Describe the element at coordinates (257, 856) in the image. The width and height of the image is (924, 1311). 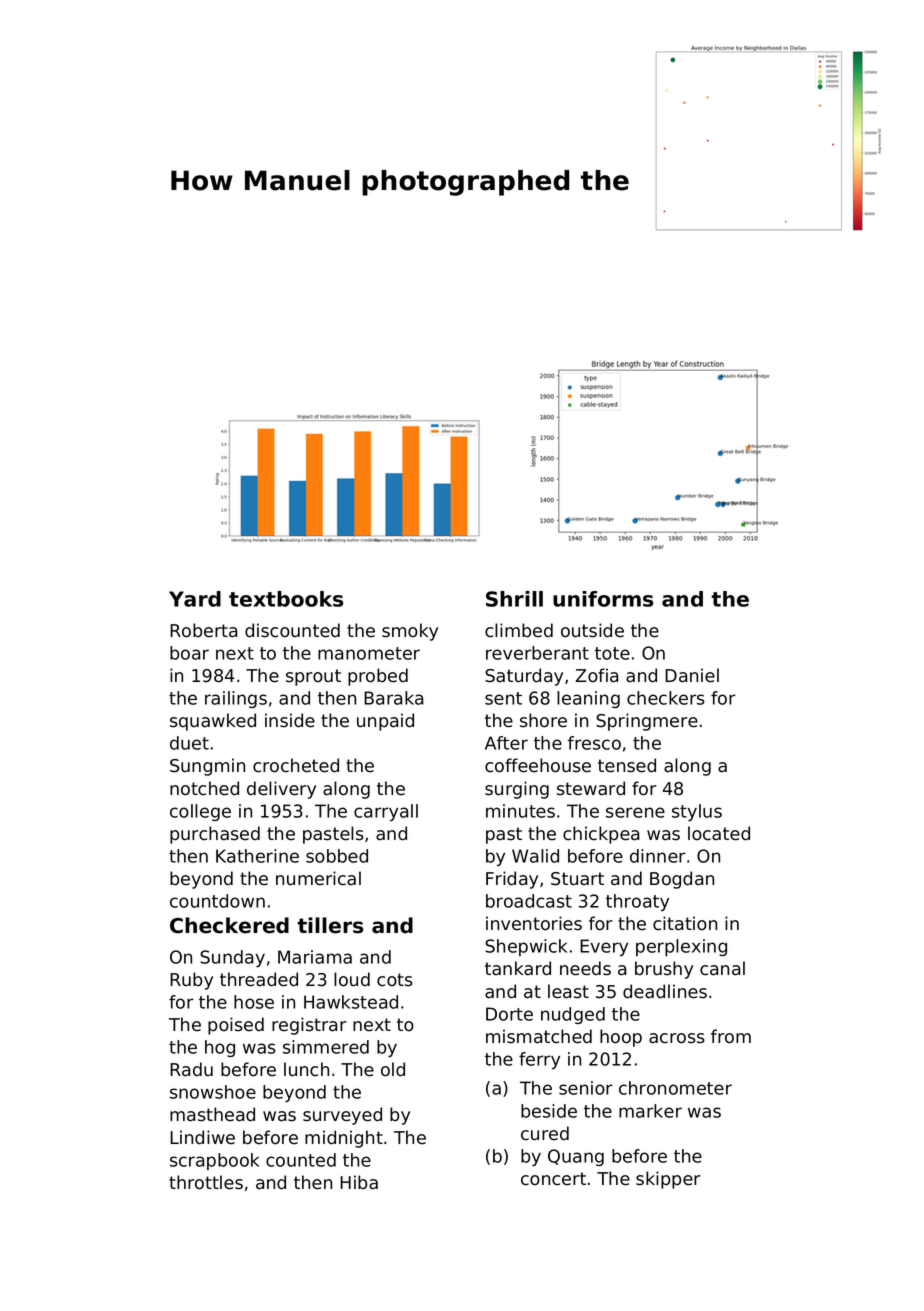
I see `Katherine` at that location.
